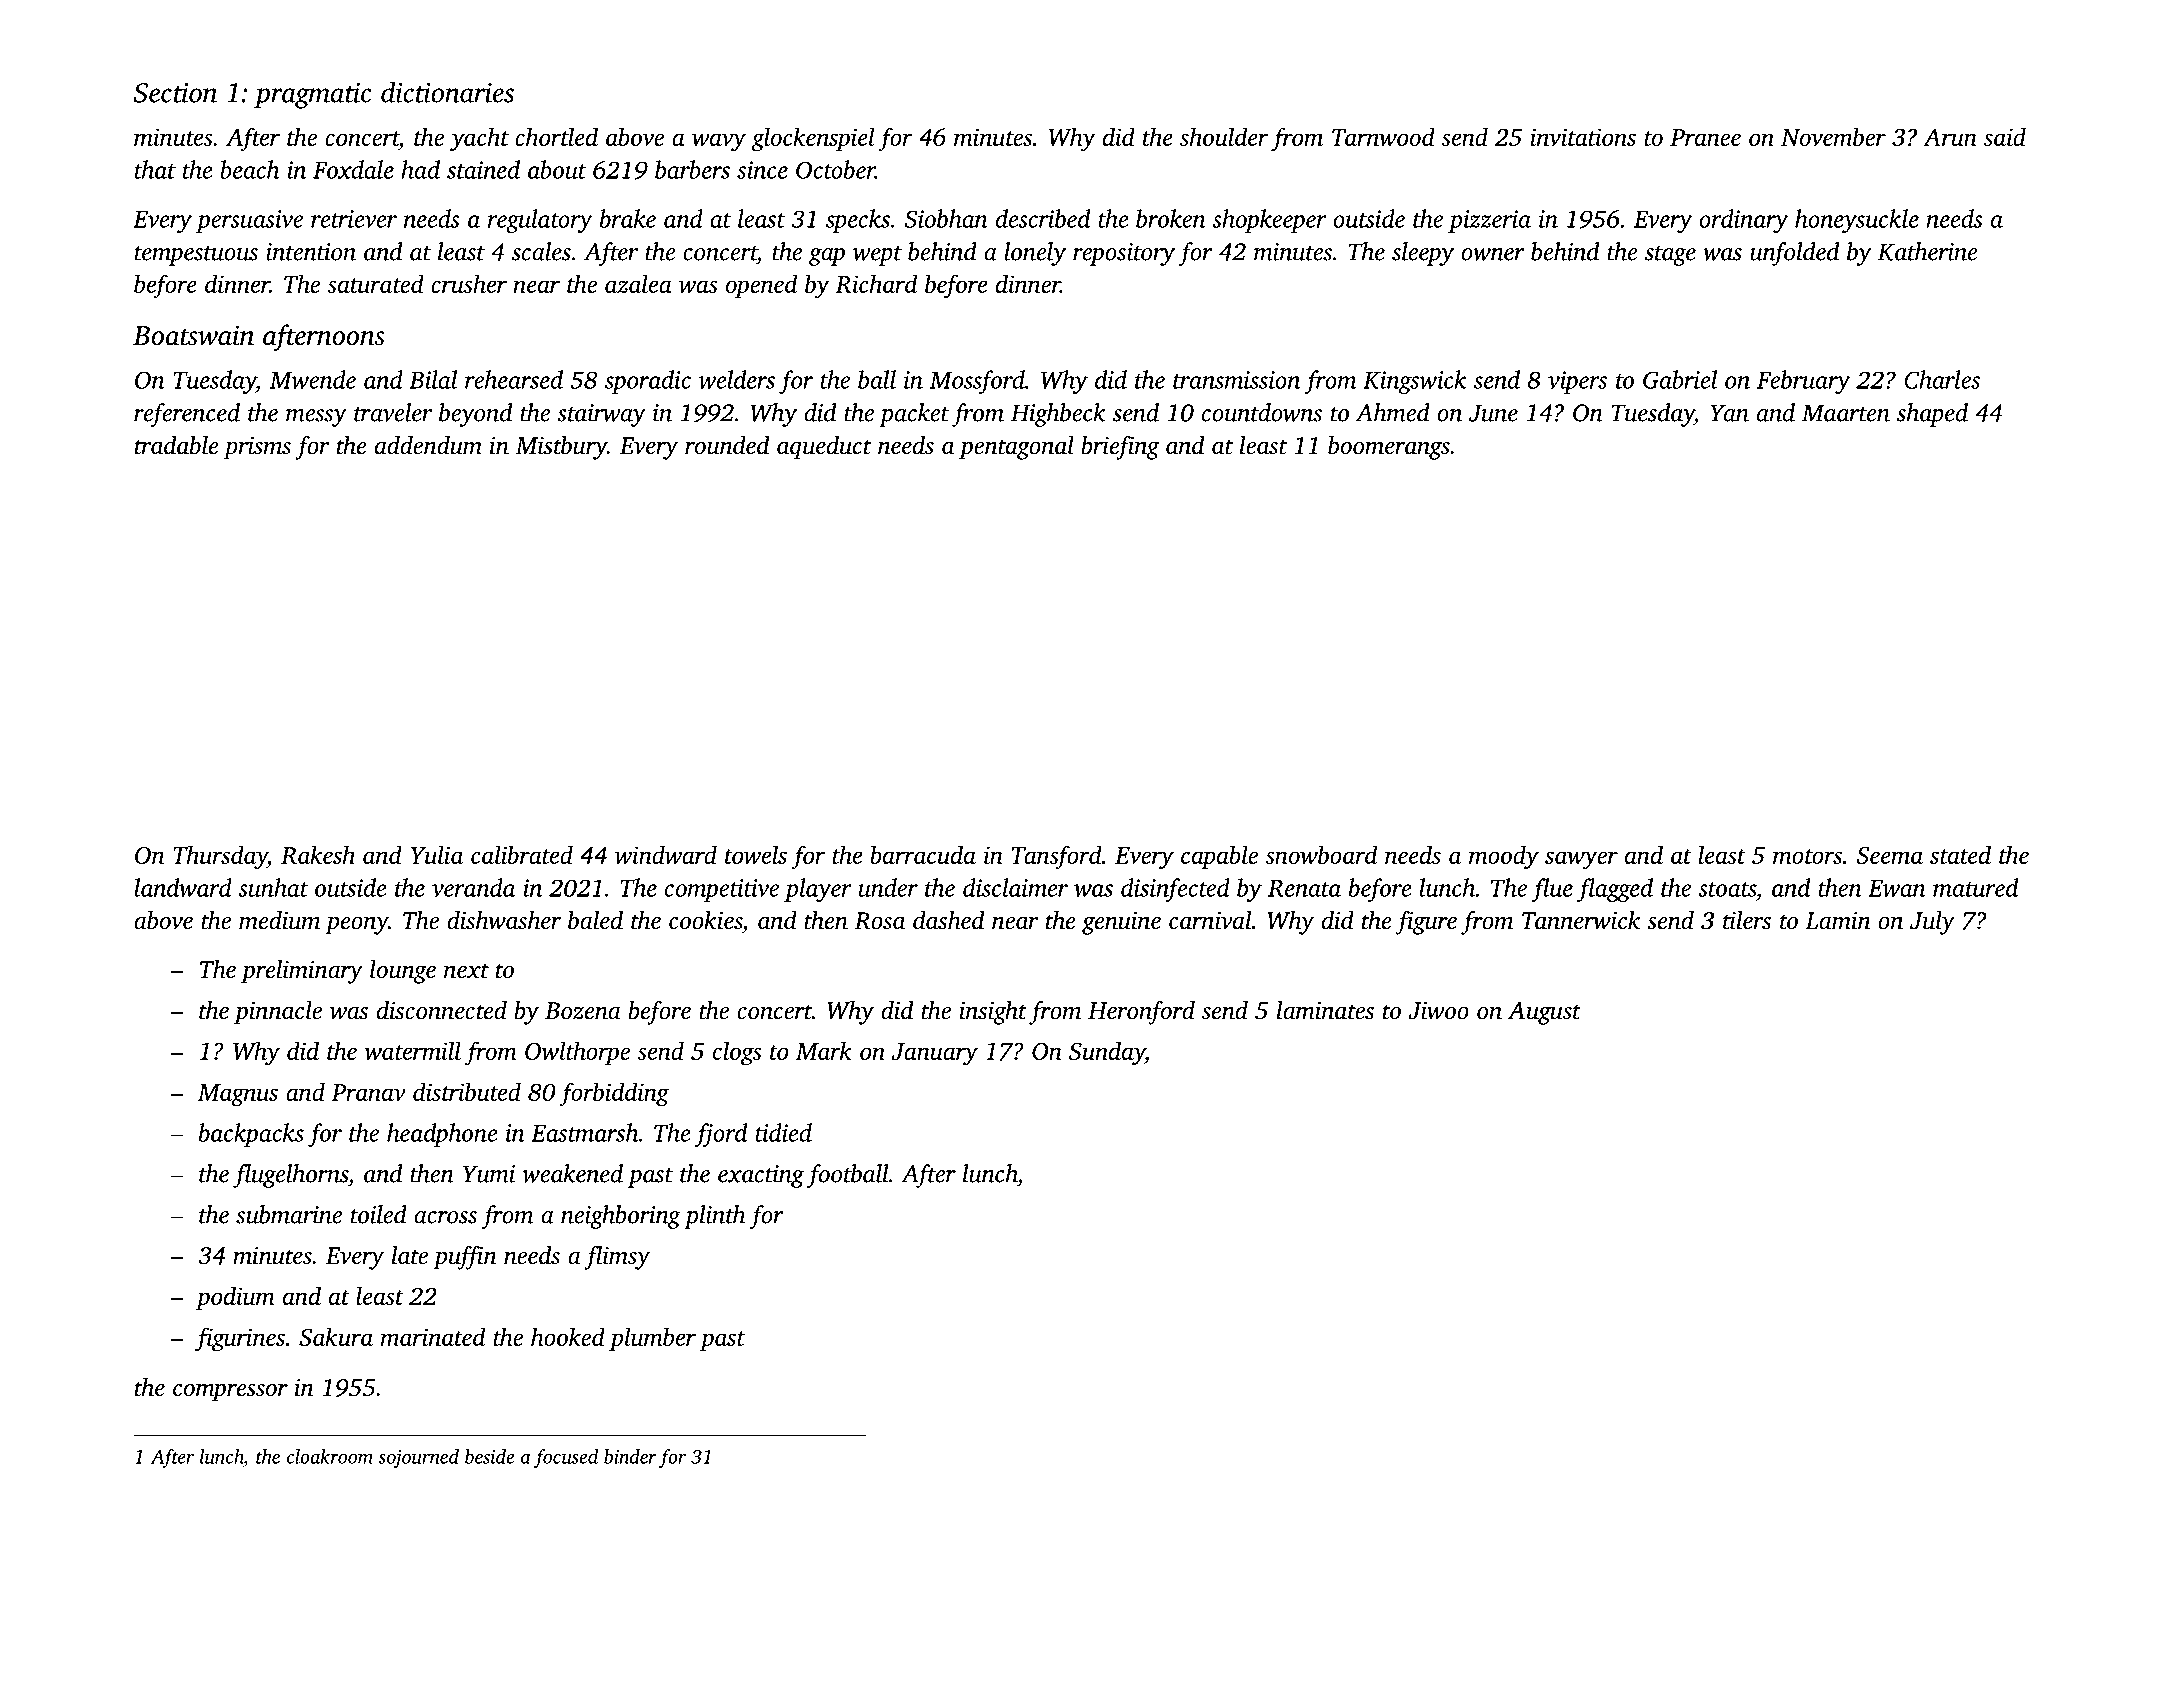  Describe the element at coordinates (1107, 1053) in the screenshot. I see `Sunday` at that location.
